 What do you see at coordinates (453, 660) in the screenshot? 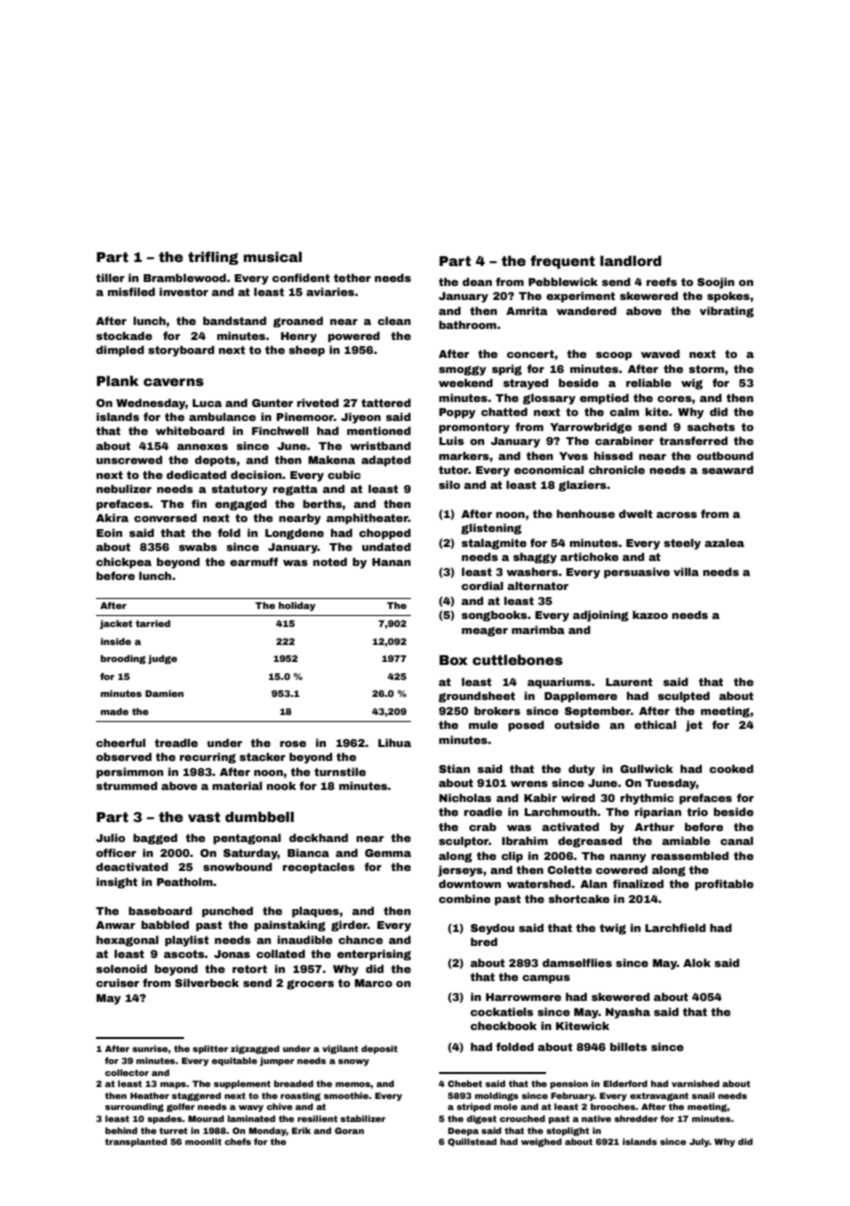
I see `Box` at bounding box center [453, 660].
